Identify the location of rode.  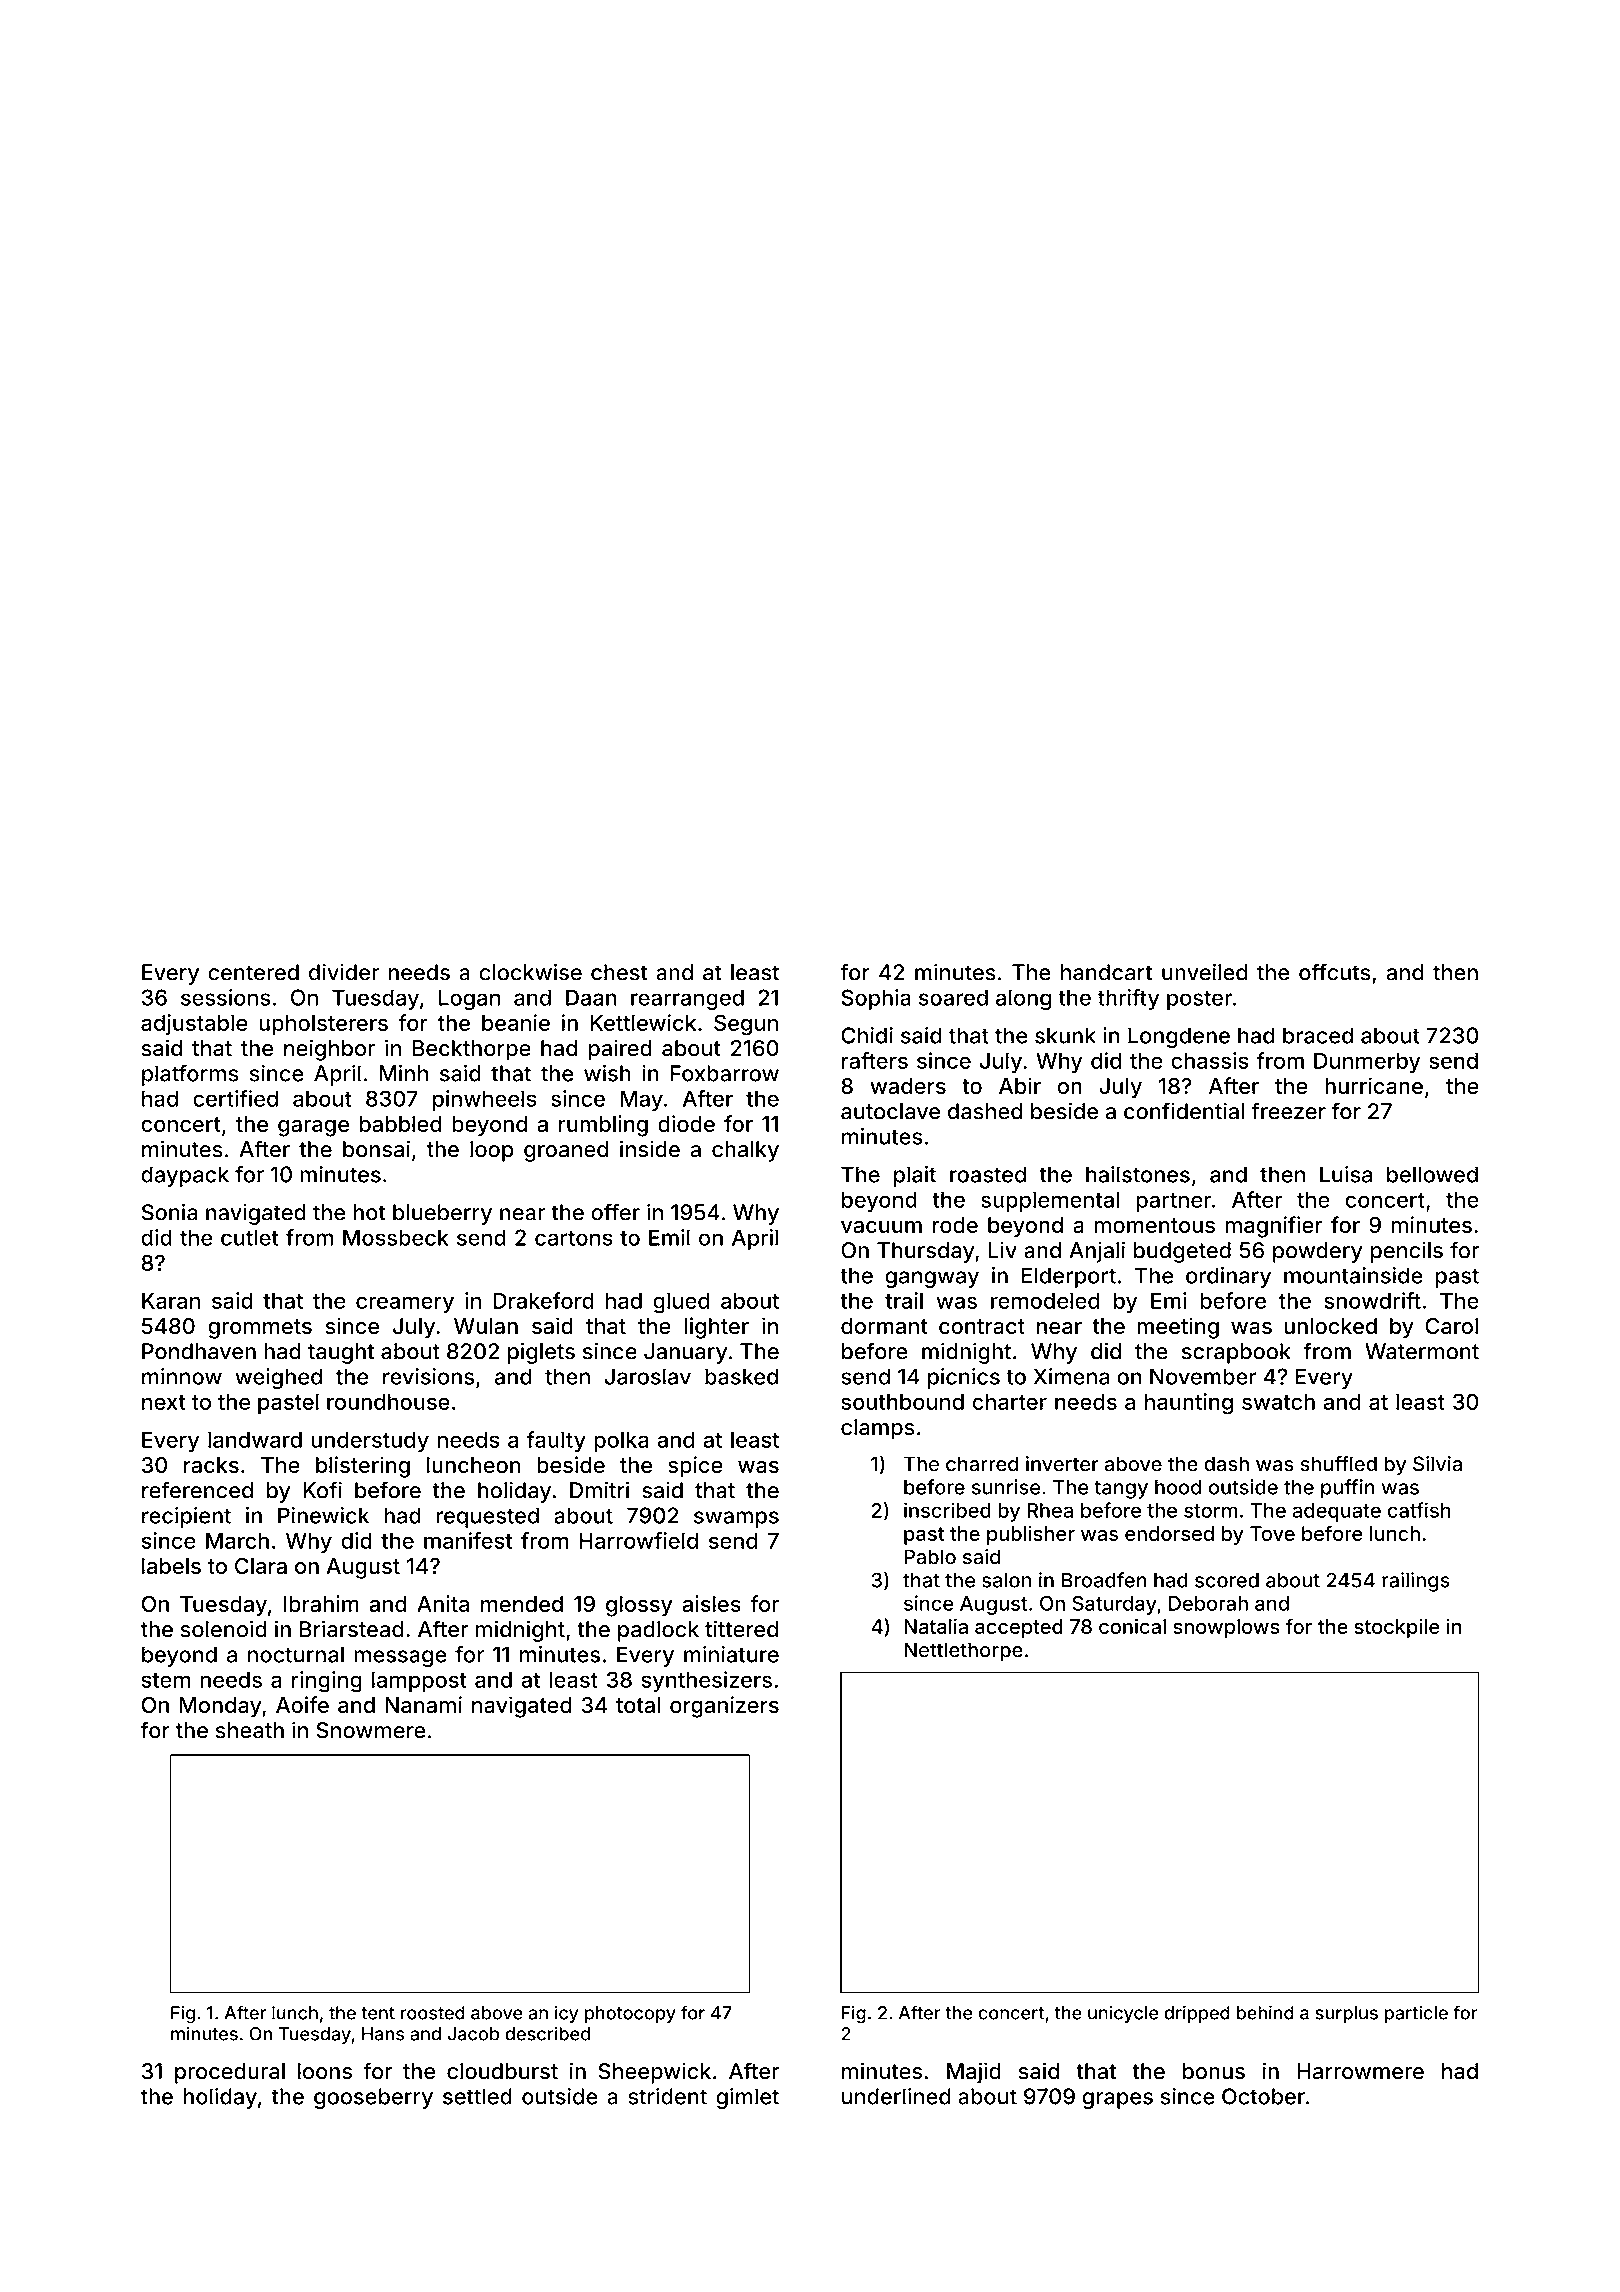
(955, 1225).
